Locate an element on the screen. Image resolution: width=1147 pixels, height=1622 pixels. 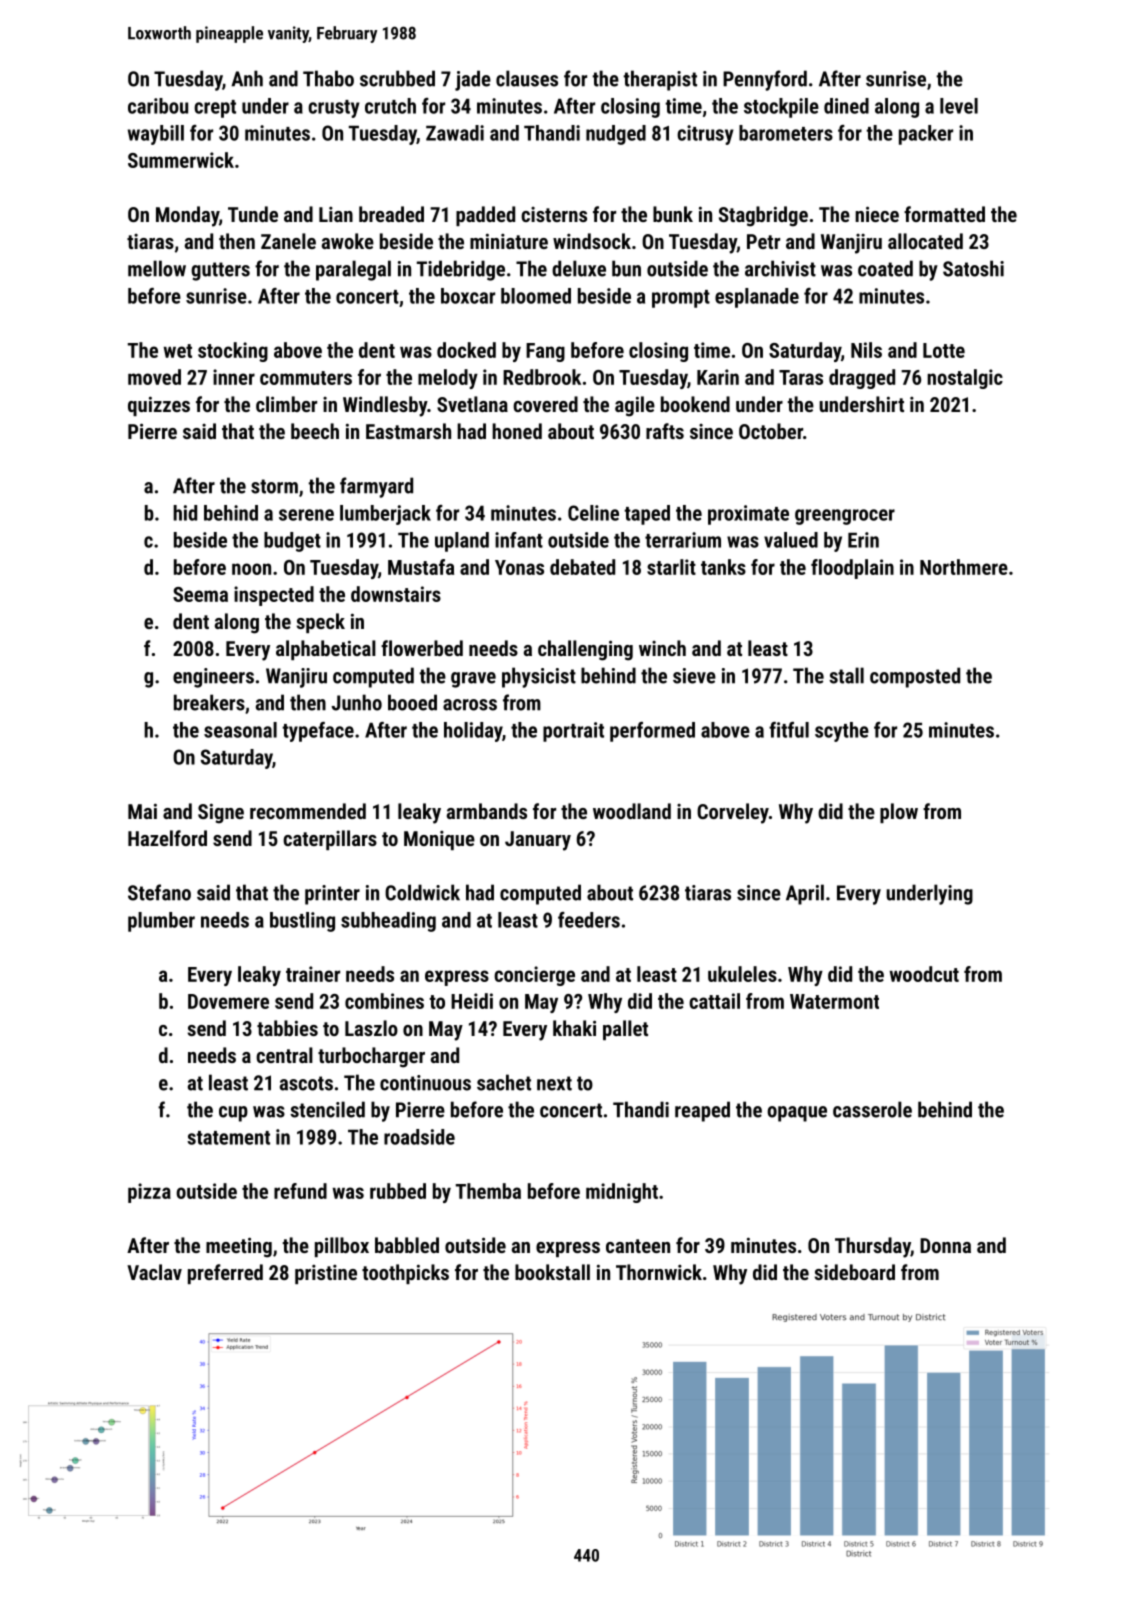
Watermont is located at coordinates (834, 1001).
